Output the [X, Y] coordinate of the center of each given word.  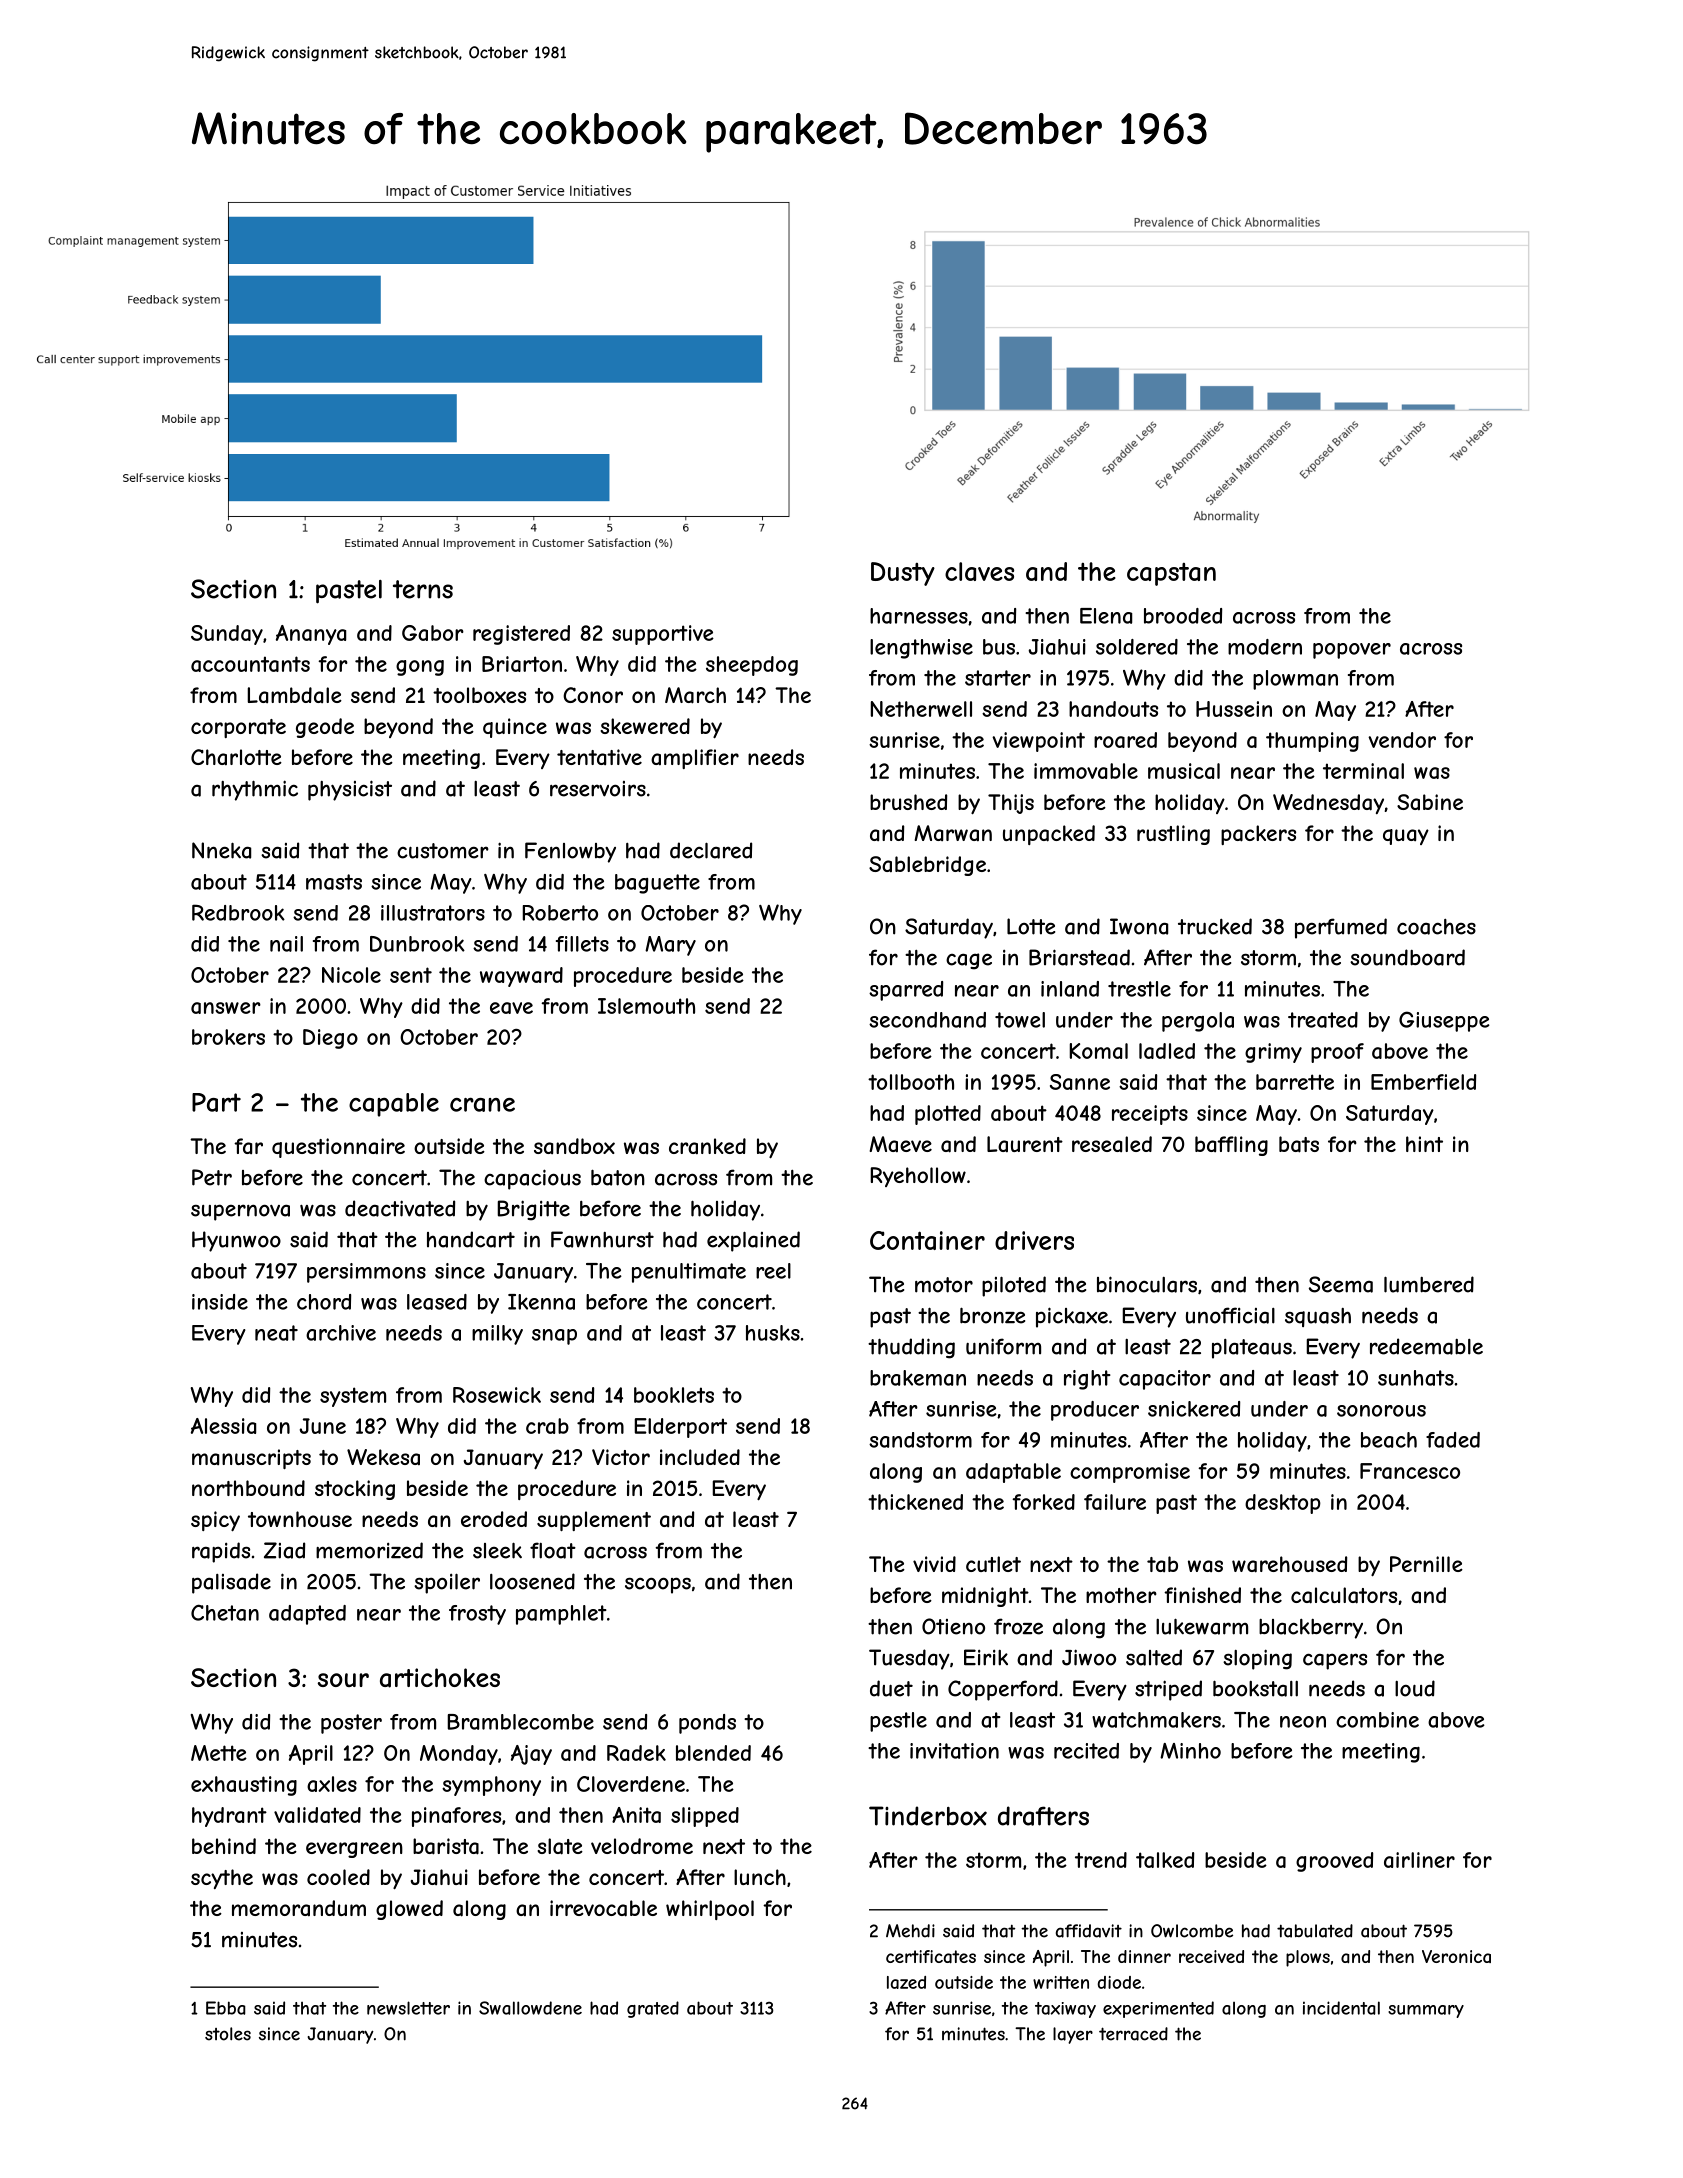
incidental [1341, 2008]
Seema [1341, 1284]
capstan [1171, 574]
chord [324, 1302]
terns [423, 589]
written [1061, 1982]
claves [979, 571]
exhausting [244, 1786]
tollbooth [911, 1082]
